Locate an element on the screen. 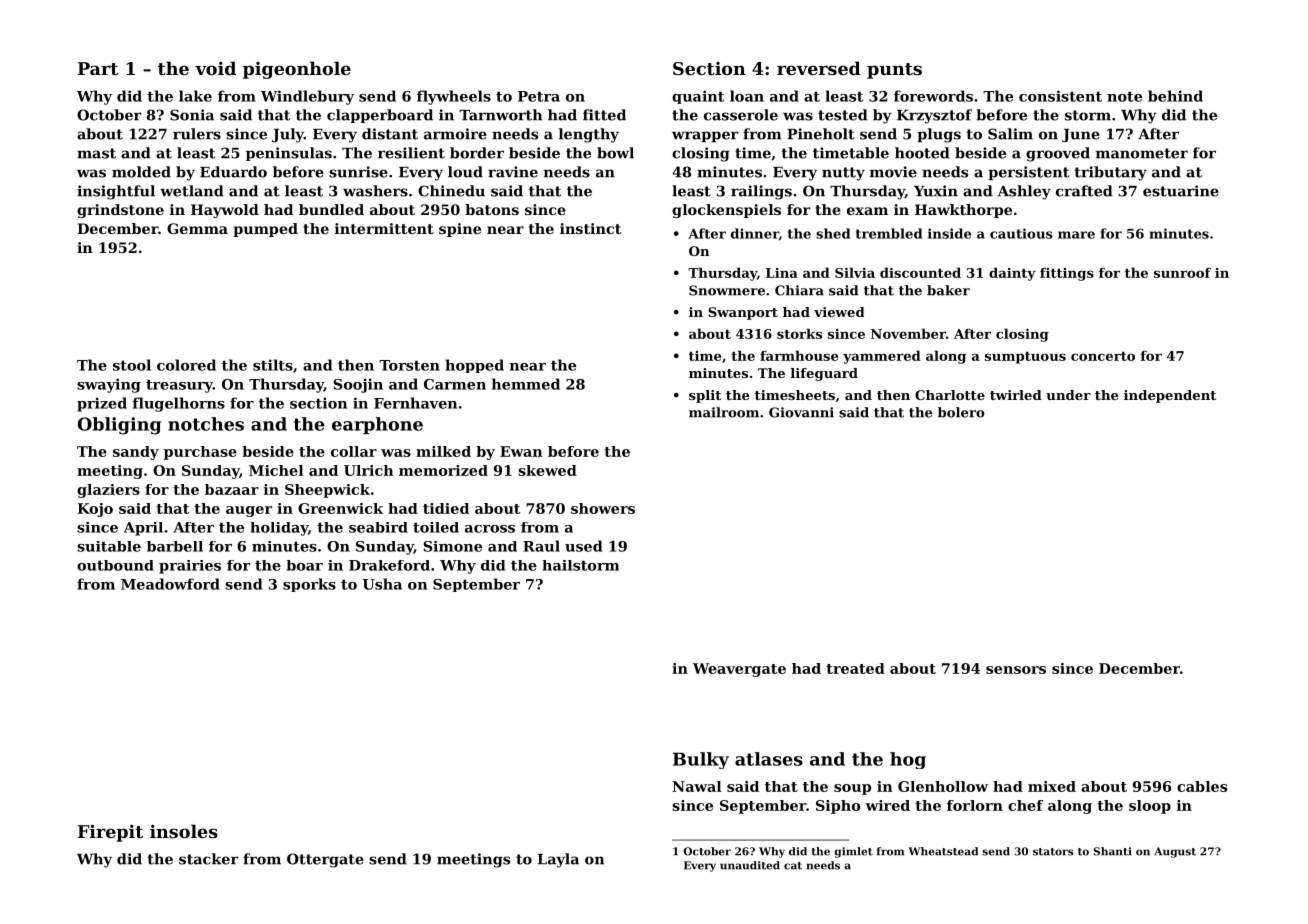 The height and width of the screenshot is (924, 1308). insoles is located at coordinates (184, 831).
